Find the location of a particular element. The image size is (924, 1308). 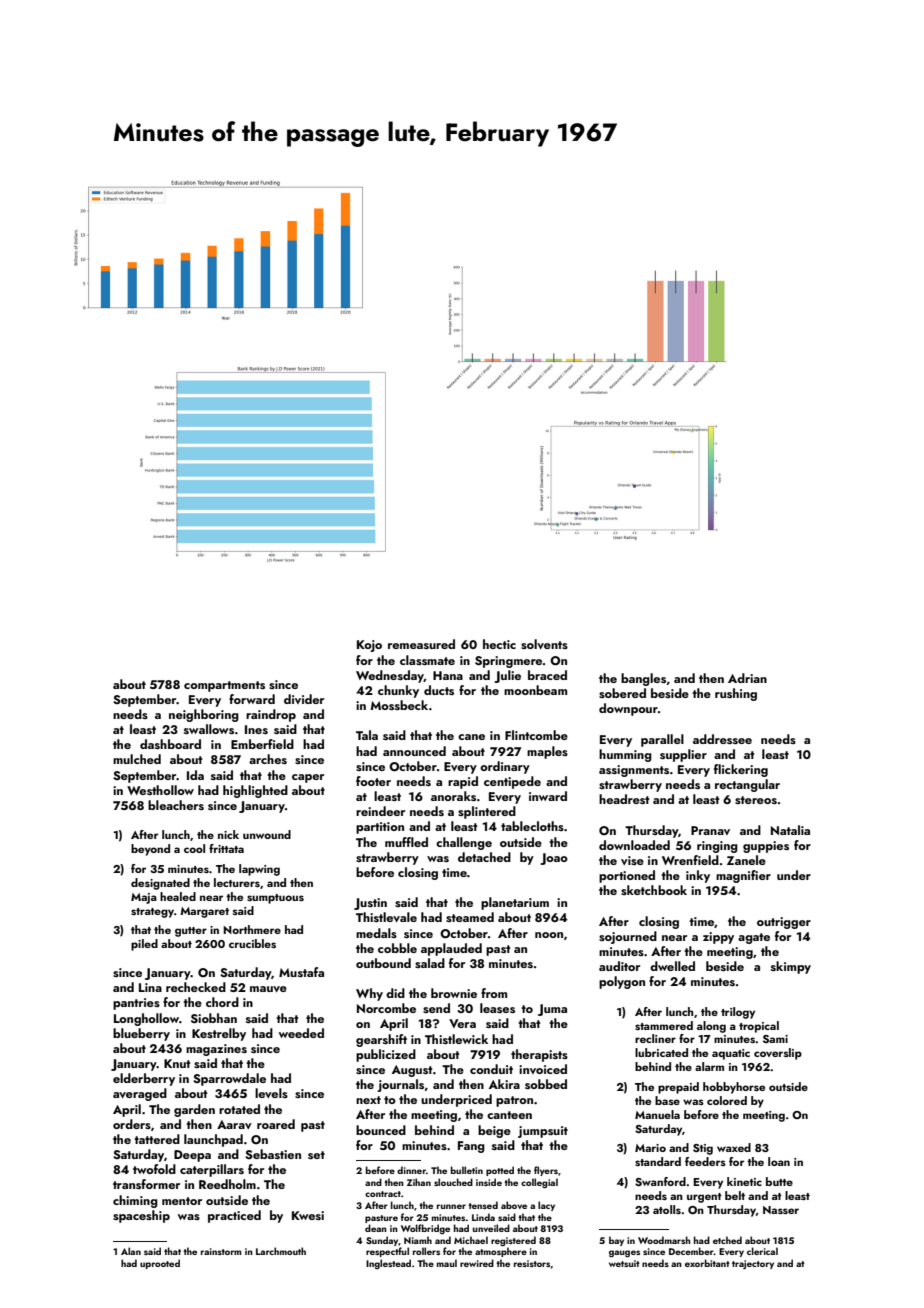

applauded is located at coordinates (451, 949).
